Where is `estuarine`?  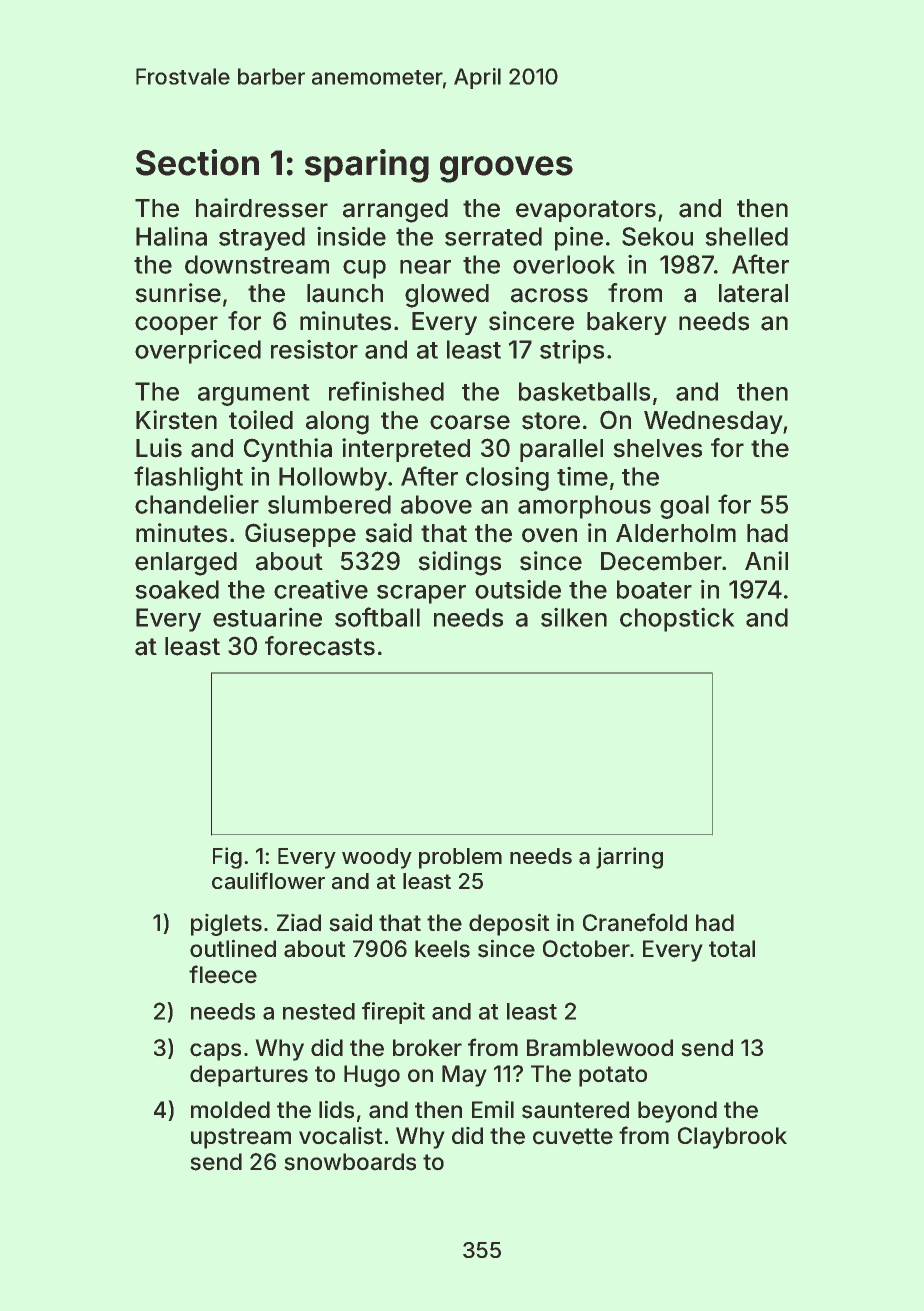 estuarine is located at coordinates (267, 617).
